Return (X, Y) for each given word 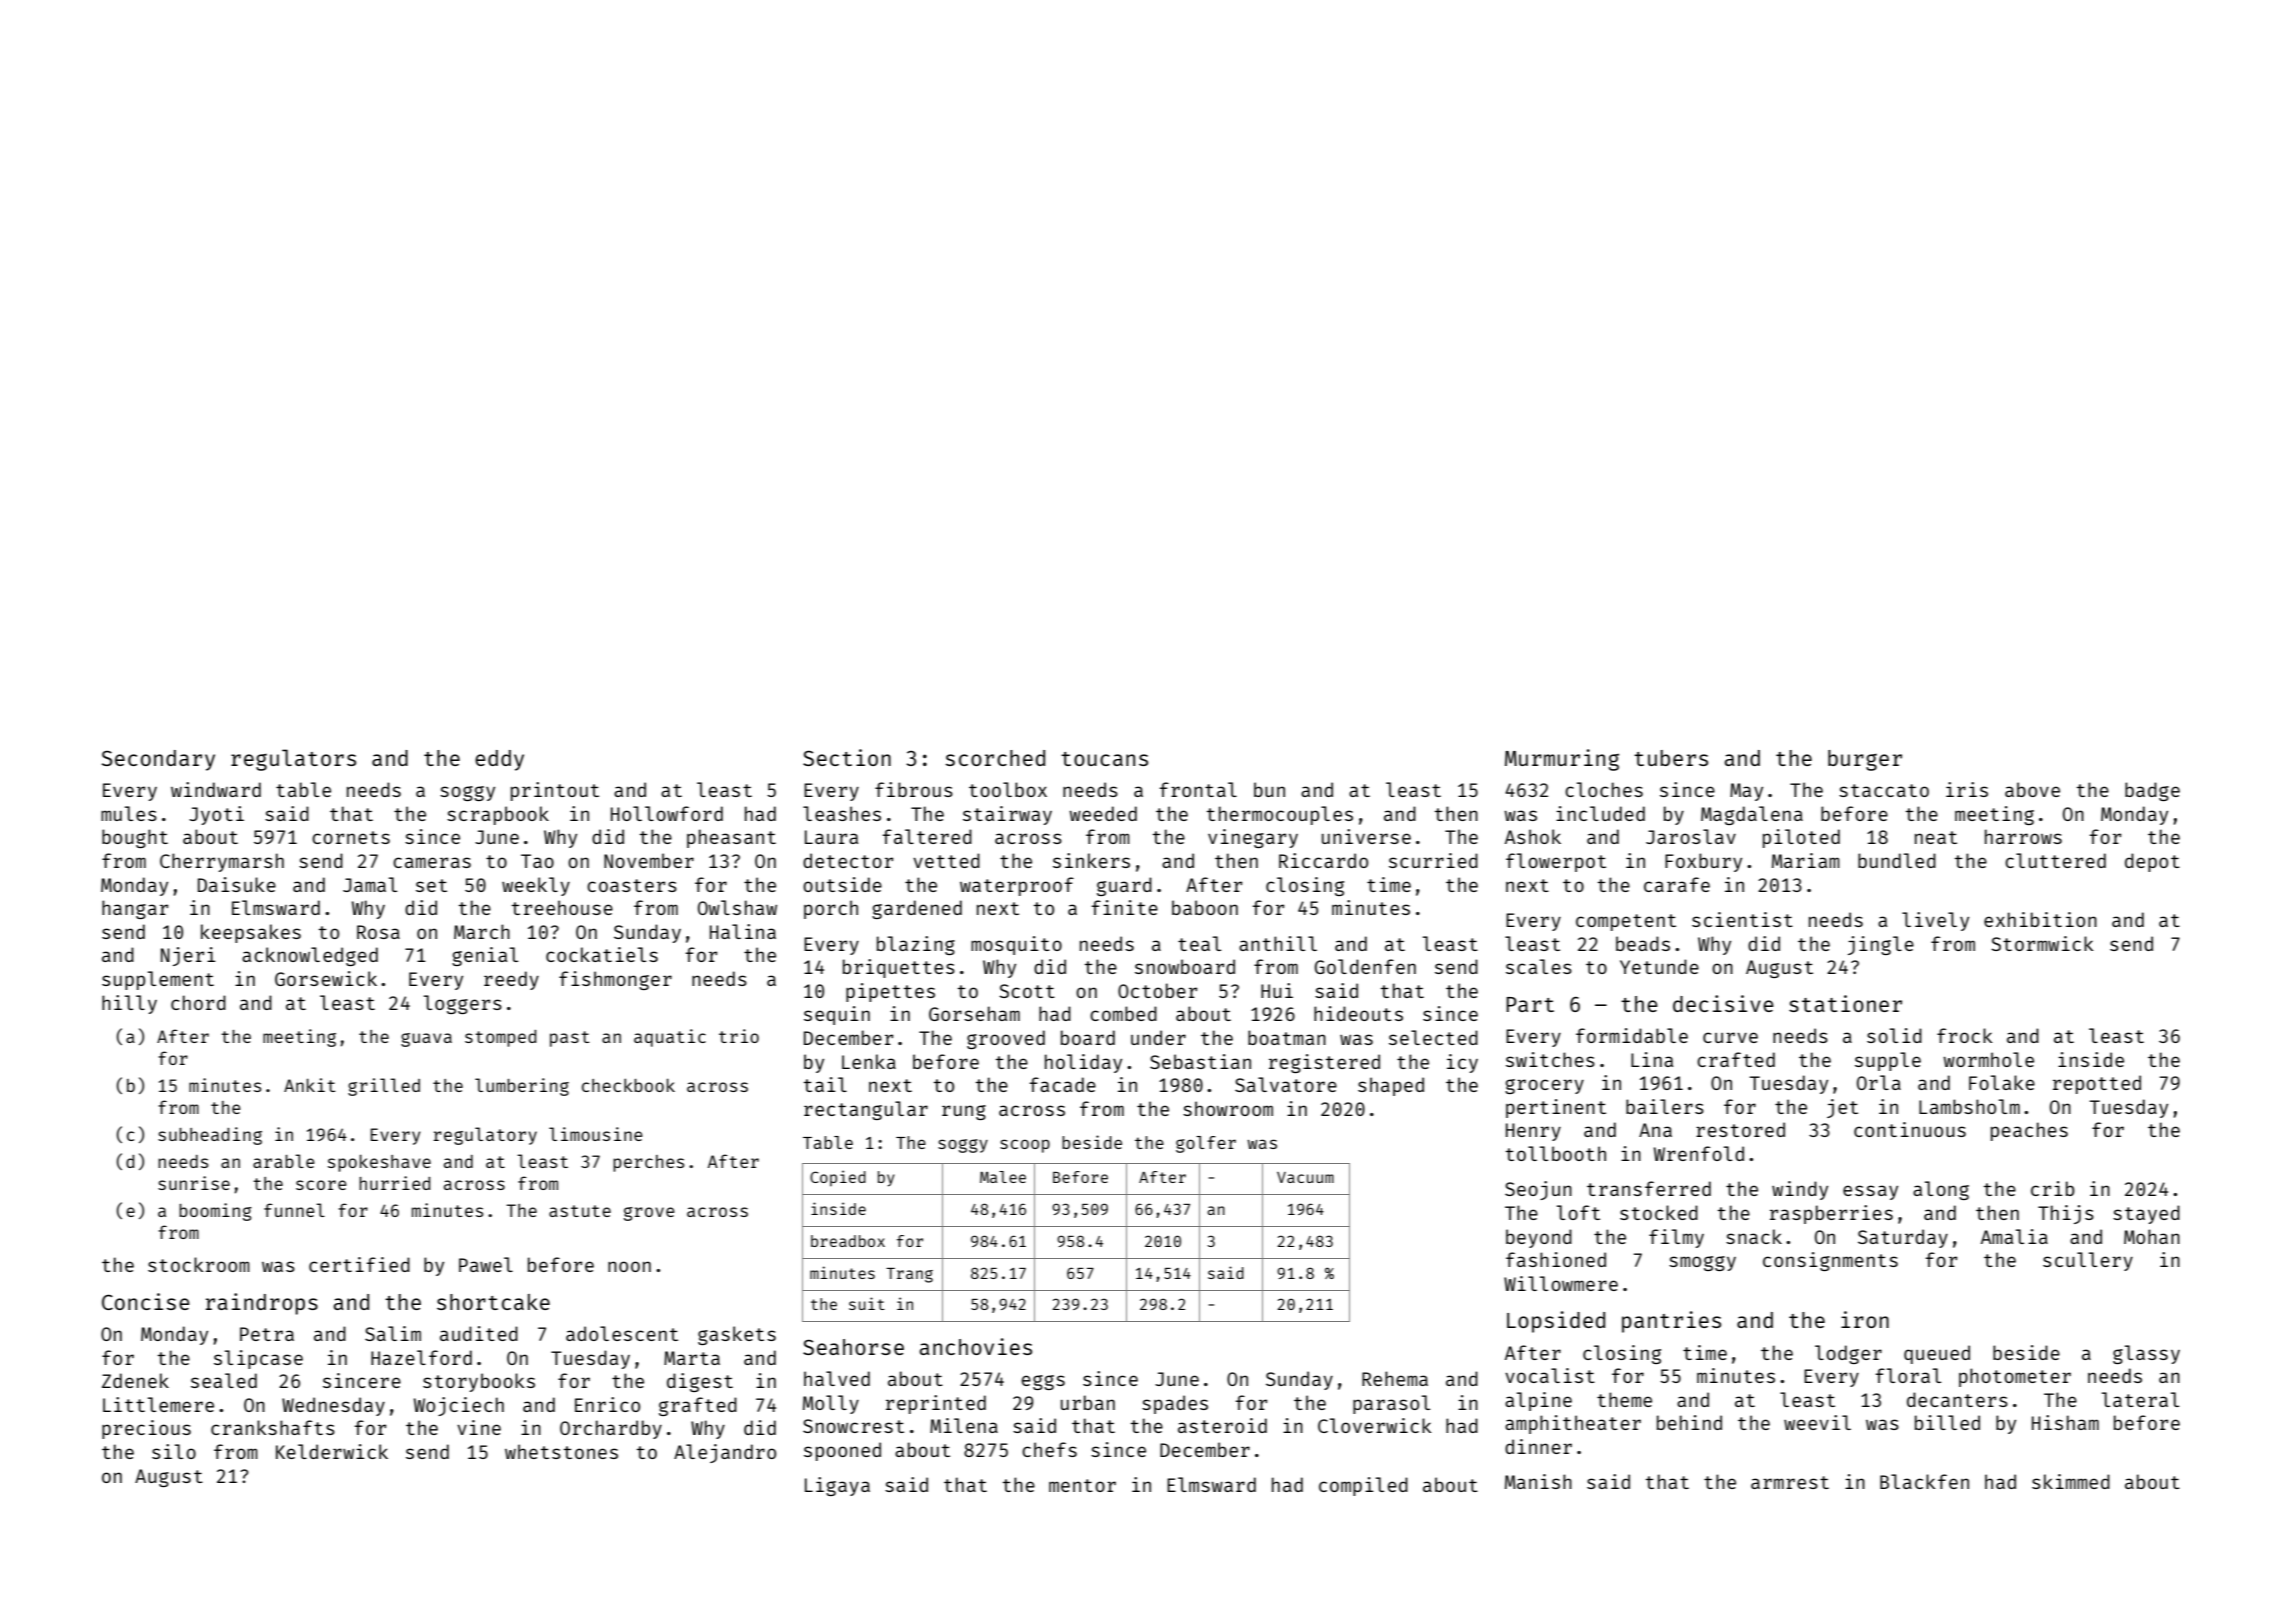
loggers (463, 1004)
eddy (499, 760)
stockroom (199, 1264)
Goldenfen (1365, 966)
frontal (1198, 789)
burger (1865, 760)
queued (1937, 1354)
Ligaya (837, 1486)
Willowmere (1561, 1283)
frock (1965, 1035)
